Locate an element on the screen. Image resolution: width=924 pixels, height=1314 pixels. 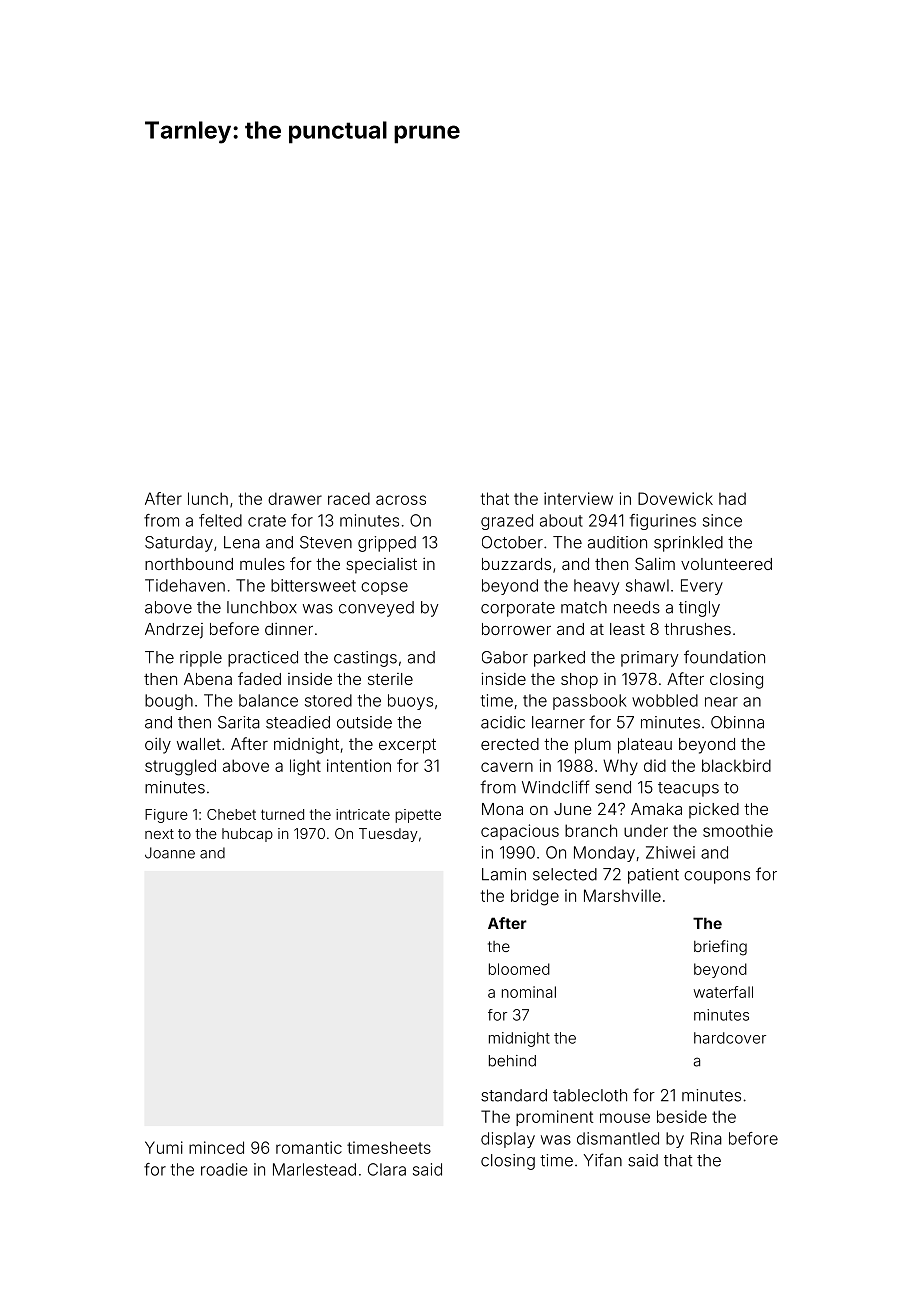
pipette is located at coordinates (418, 816).
